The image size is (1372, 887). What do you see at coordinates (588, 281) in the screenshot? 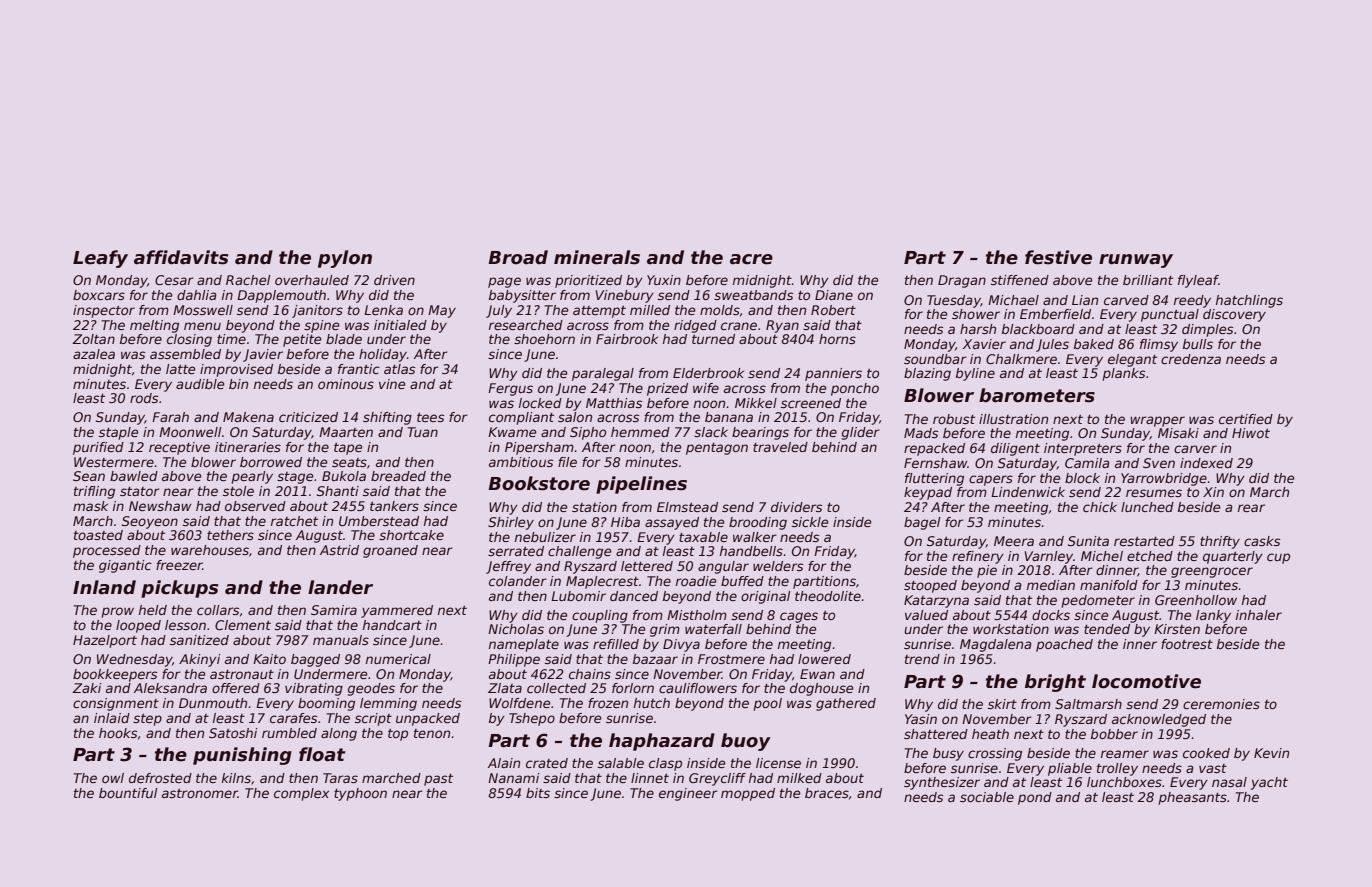
I see `prioritized` at bounding box center [588, 281].
